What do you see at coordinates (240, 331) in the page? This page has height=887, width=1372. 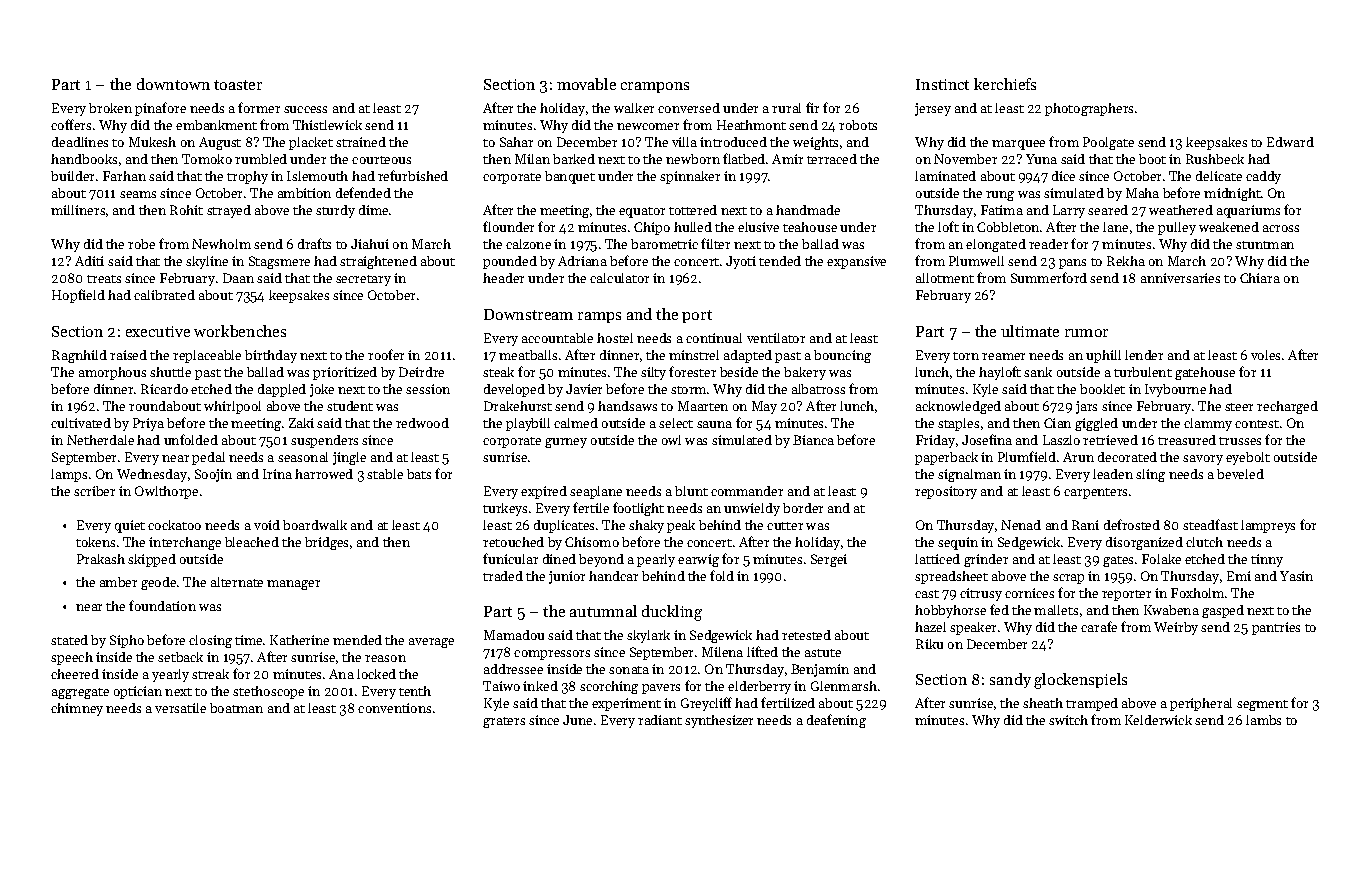 I see `workbenches` at bounding box center [240, 331].
